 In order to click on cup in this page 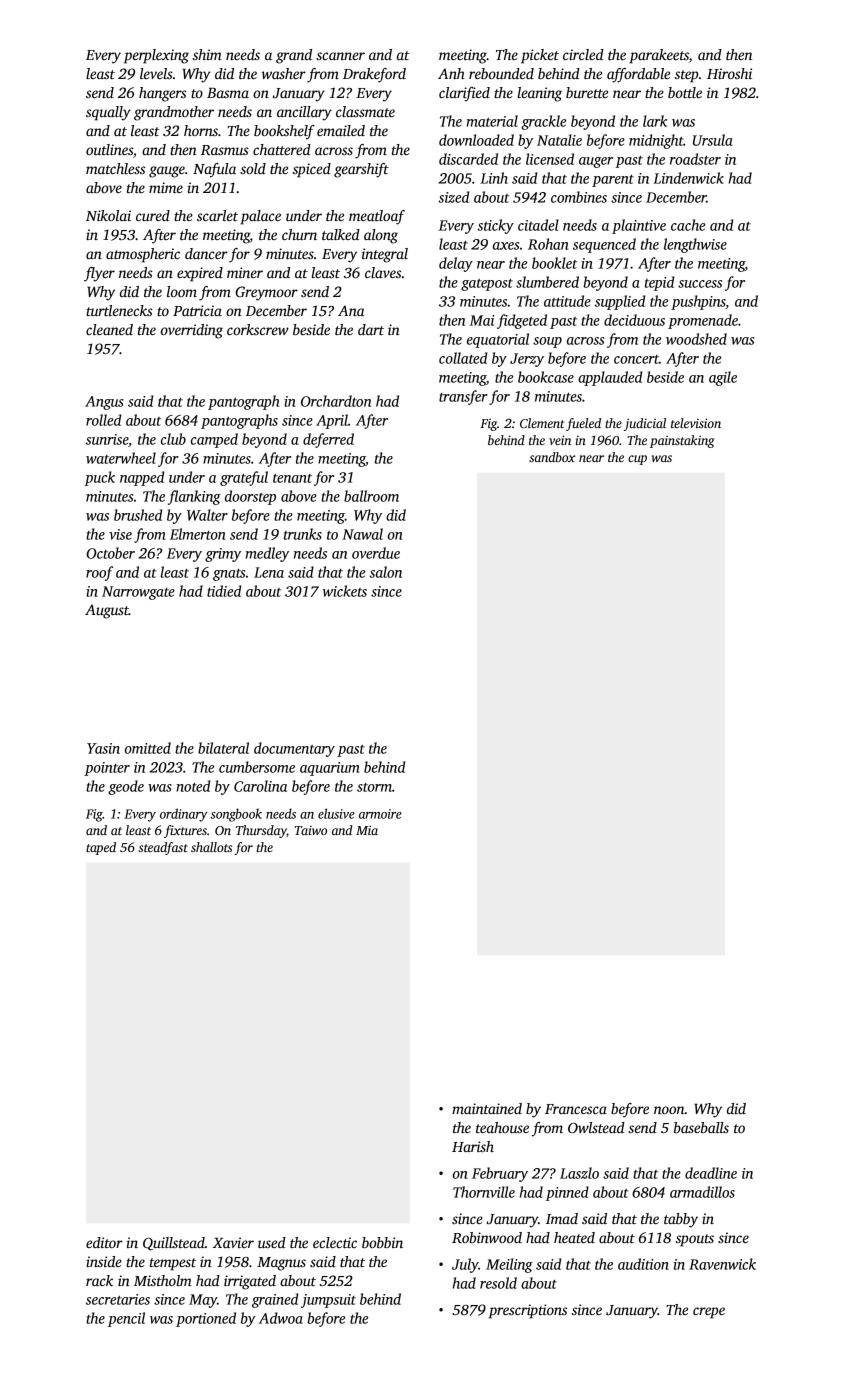, I will do `click(637, 460)`.
